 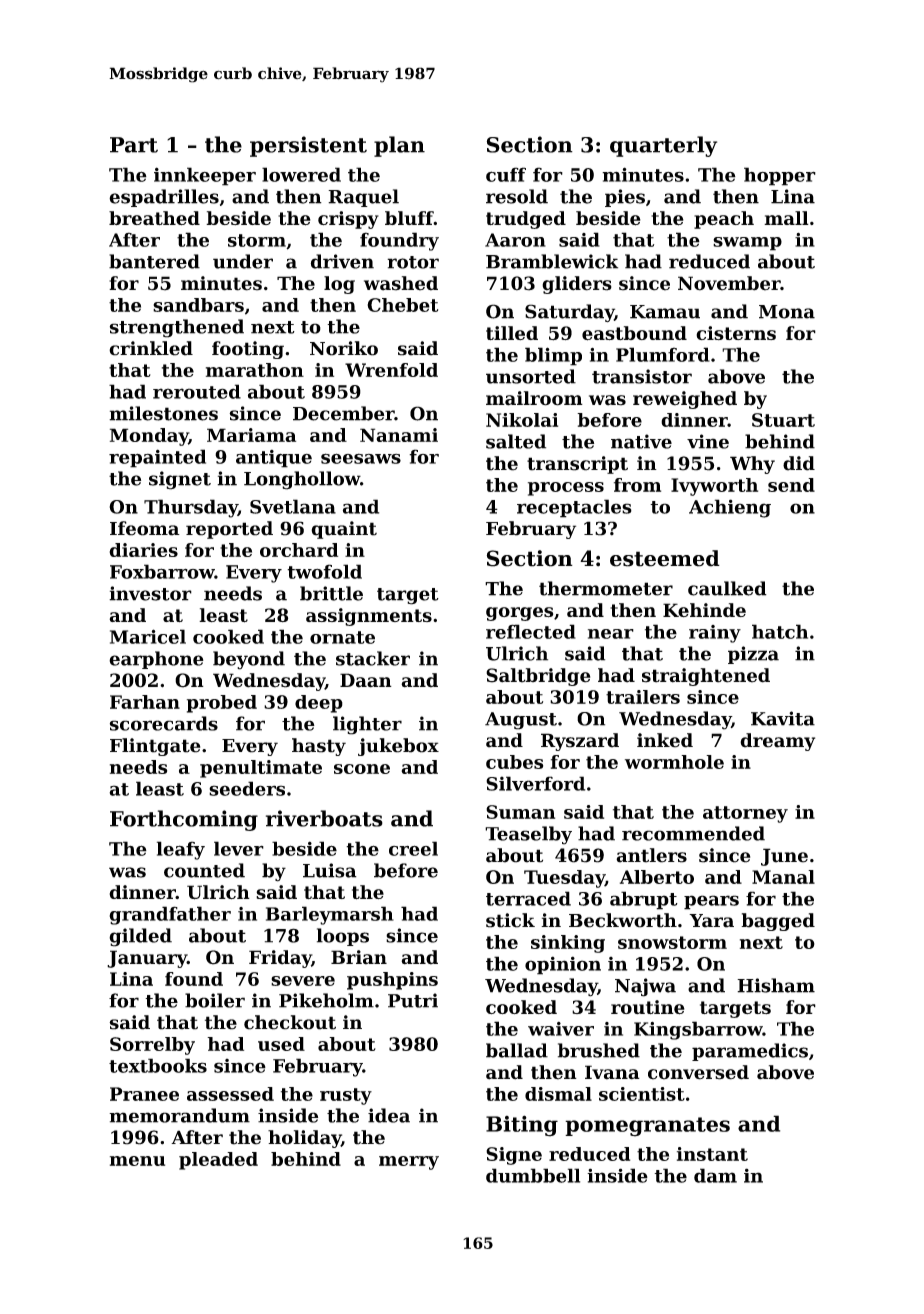 I want to click on innkeeper, so click(x=205, y=176).
